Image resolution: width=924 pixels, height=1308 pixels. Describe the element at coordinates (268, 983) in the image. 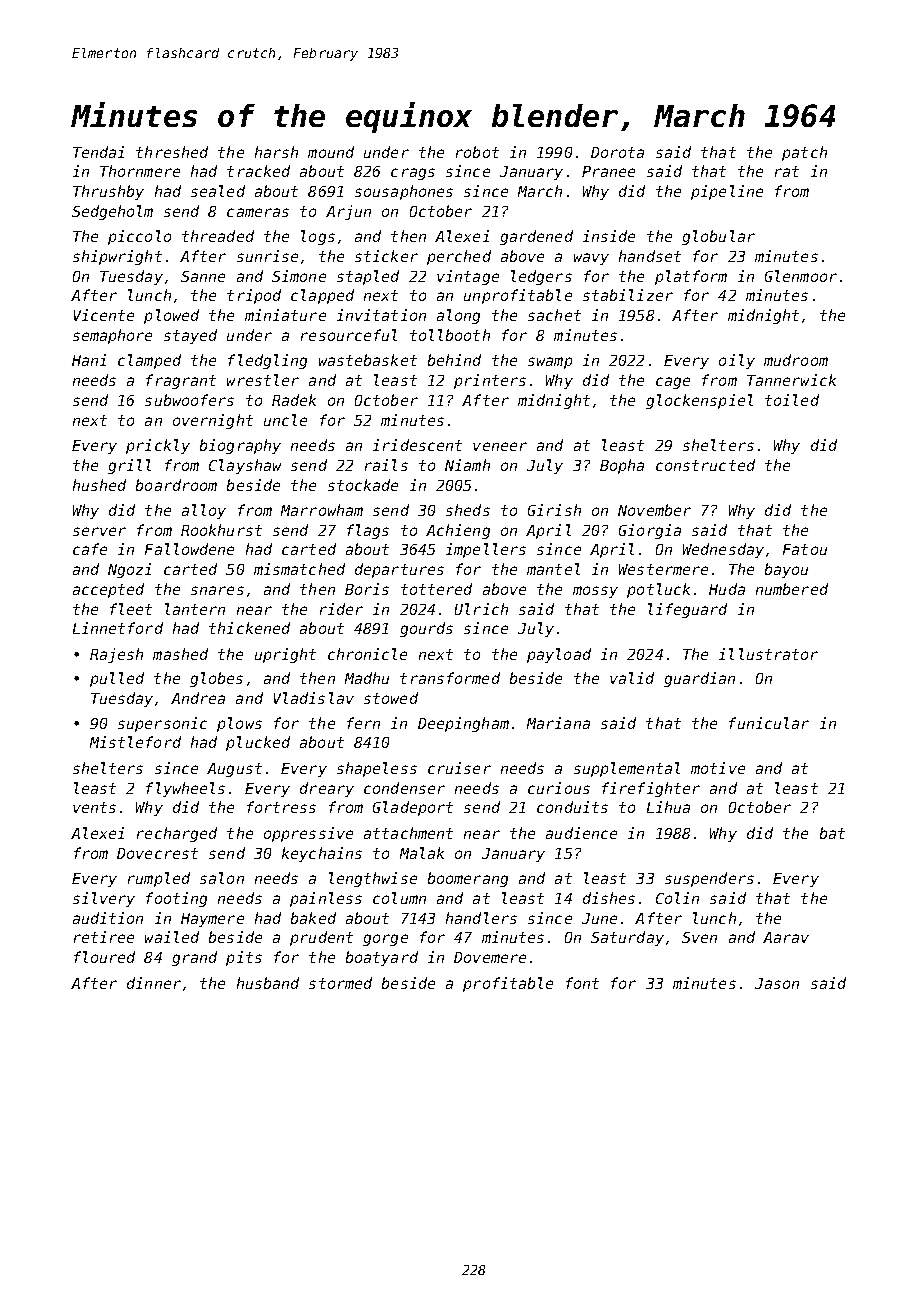

I see `husband` at that location.
